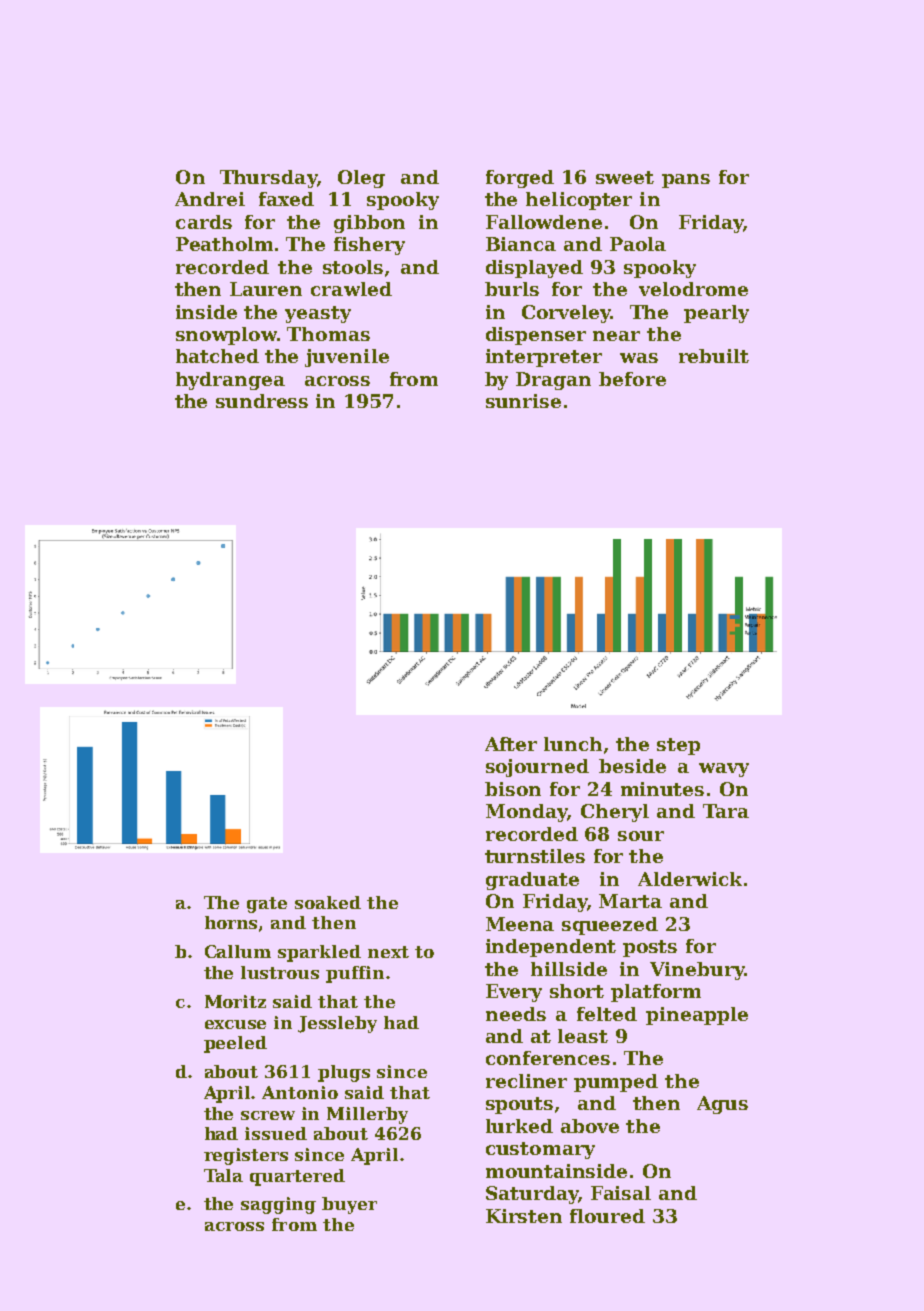 The image size is (924, 1311). Describe the element at coordinates (297, 1177) in the page. I see `quartered` at that location.
